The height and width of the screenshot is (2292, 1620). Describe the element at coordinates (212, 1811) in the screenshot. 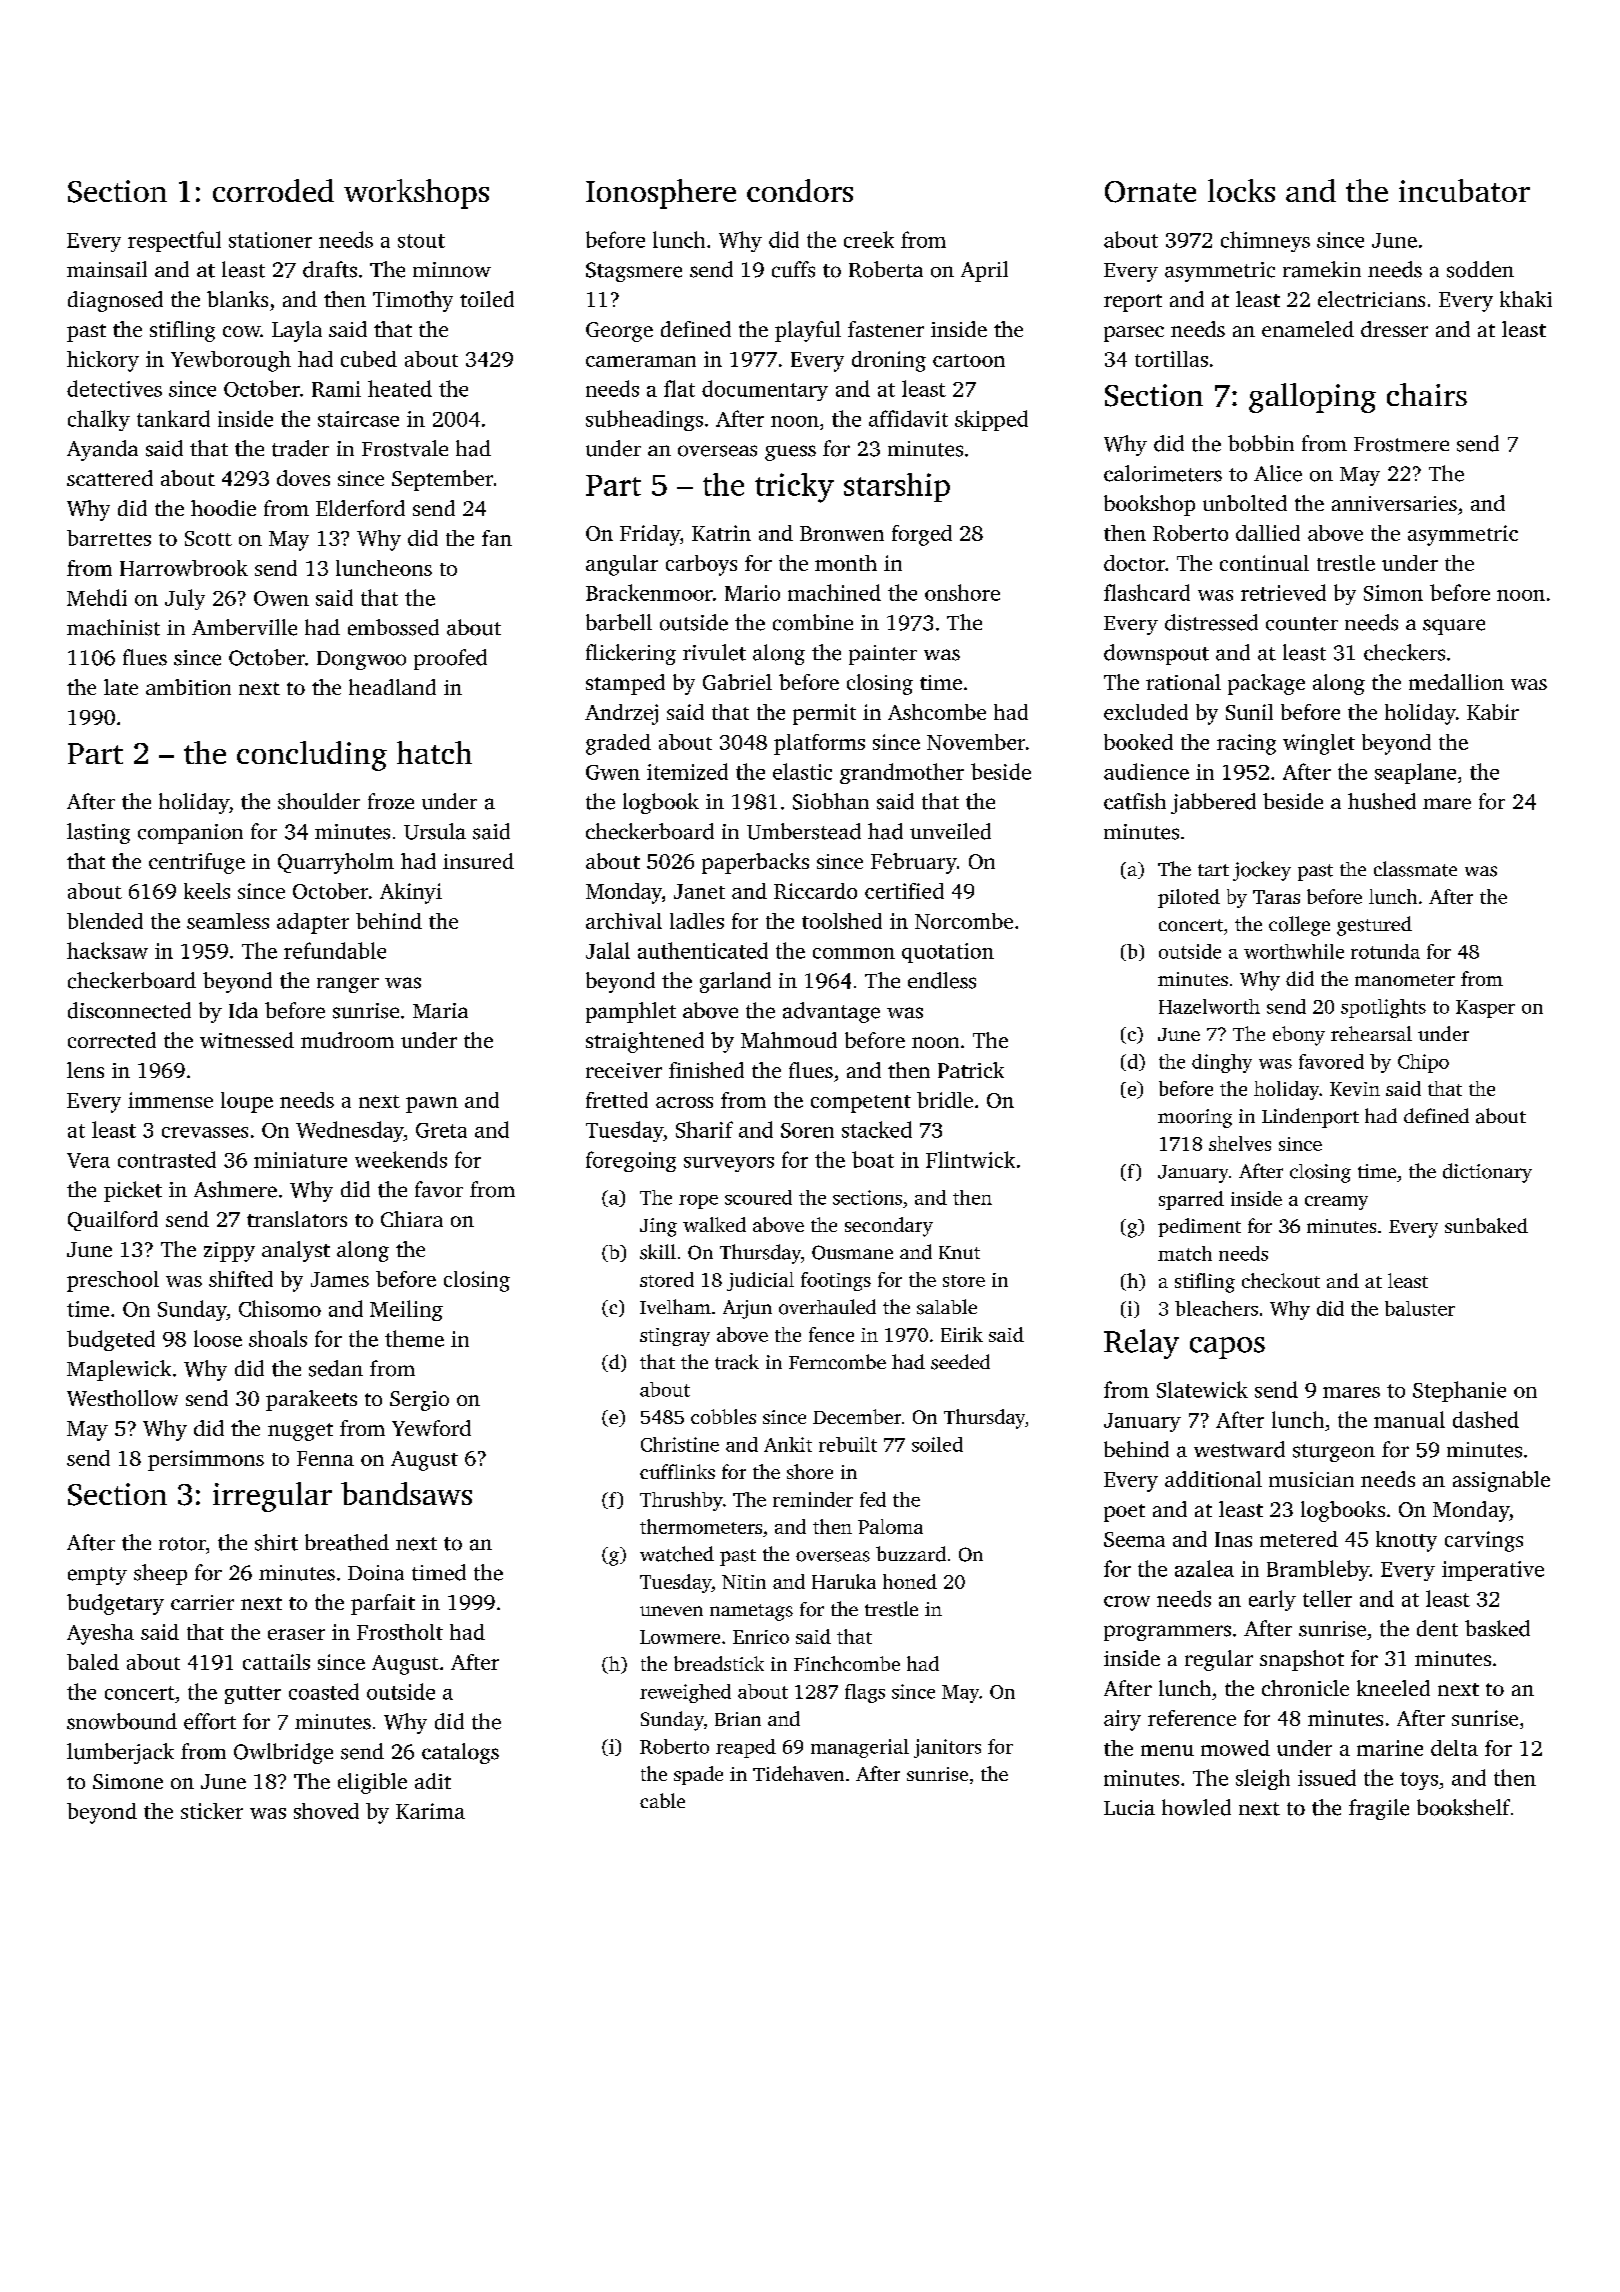

I see `sticker` at that location.
